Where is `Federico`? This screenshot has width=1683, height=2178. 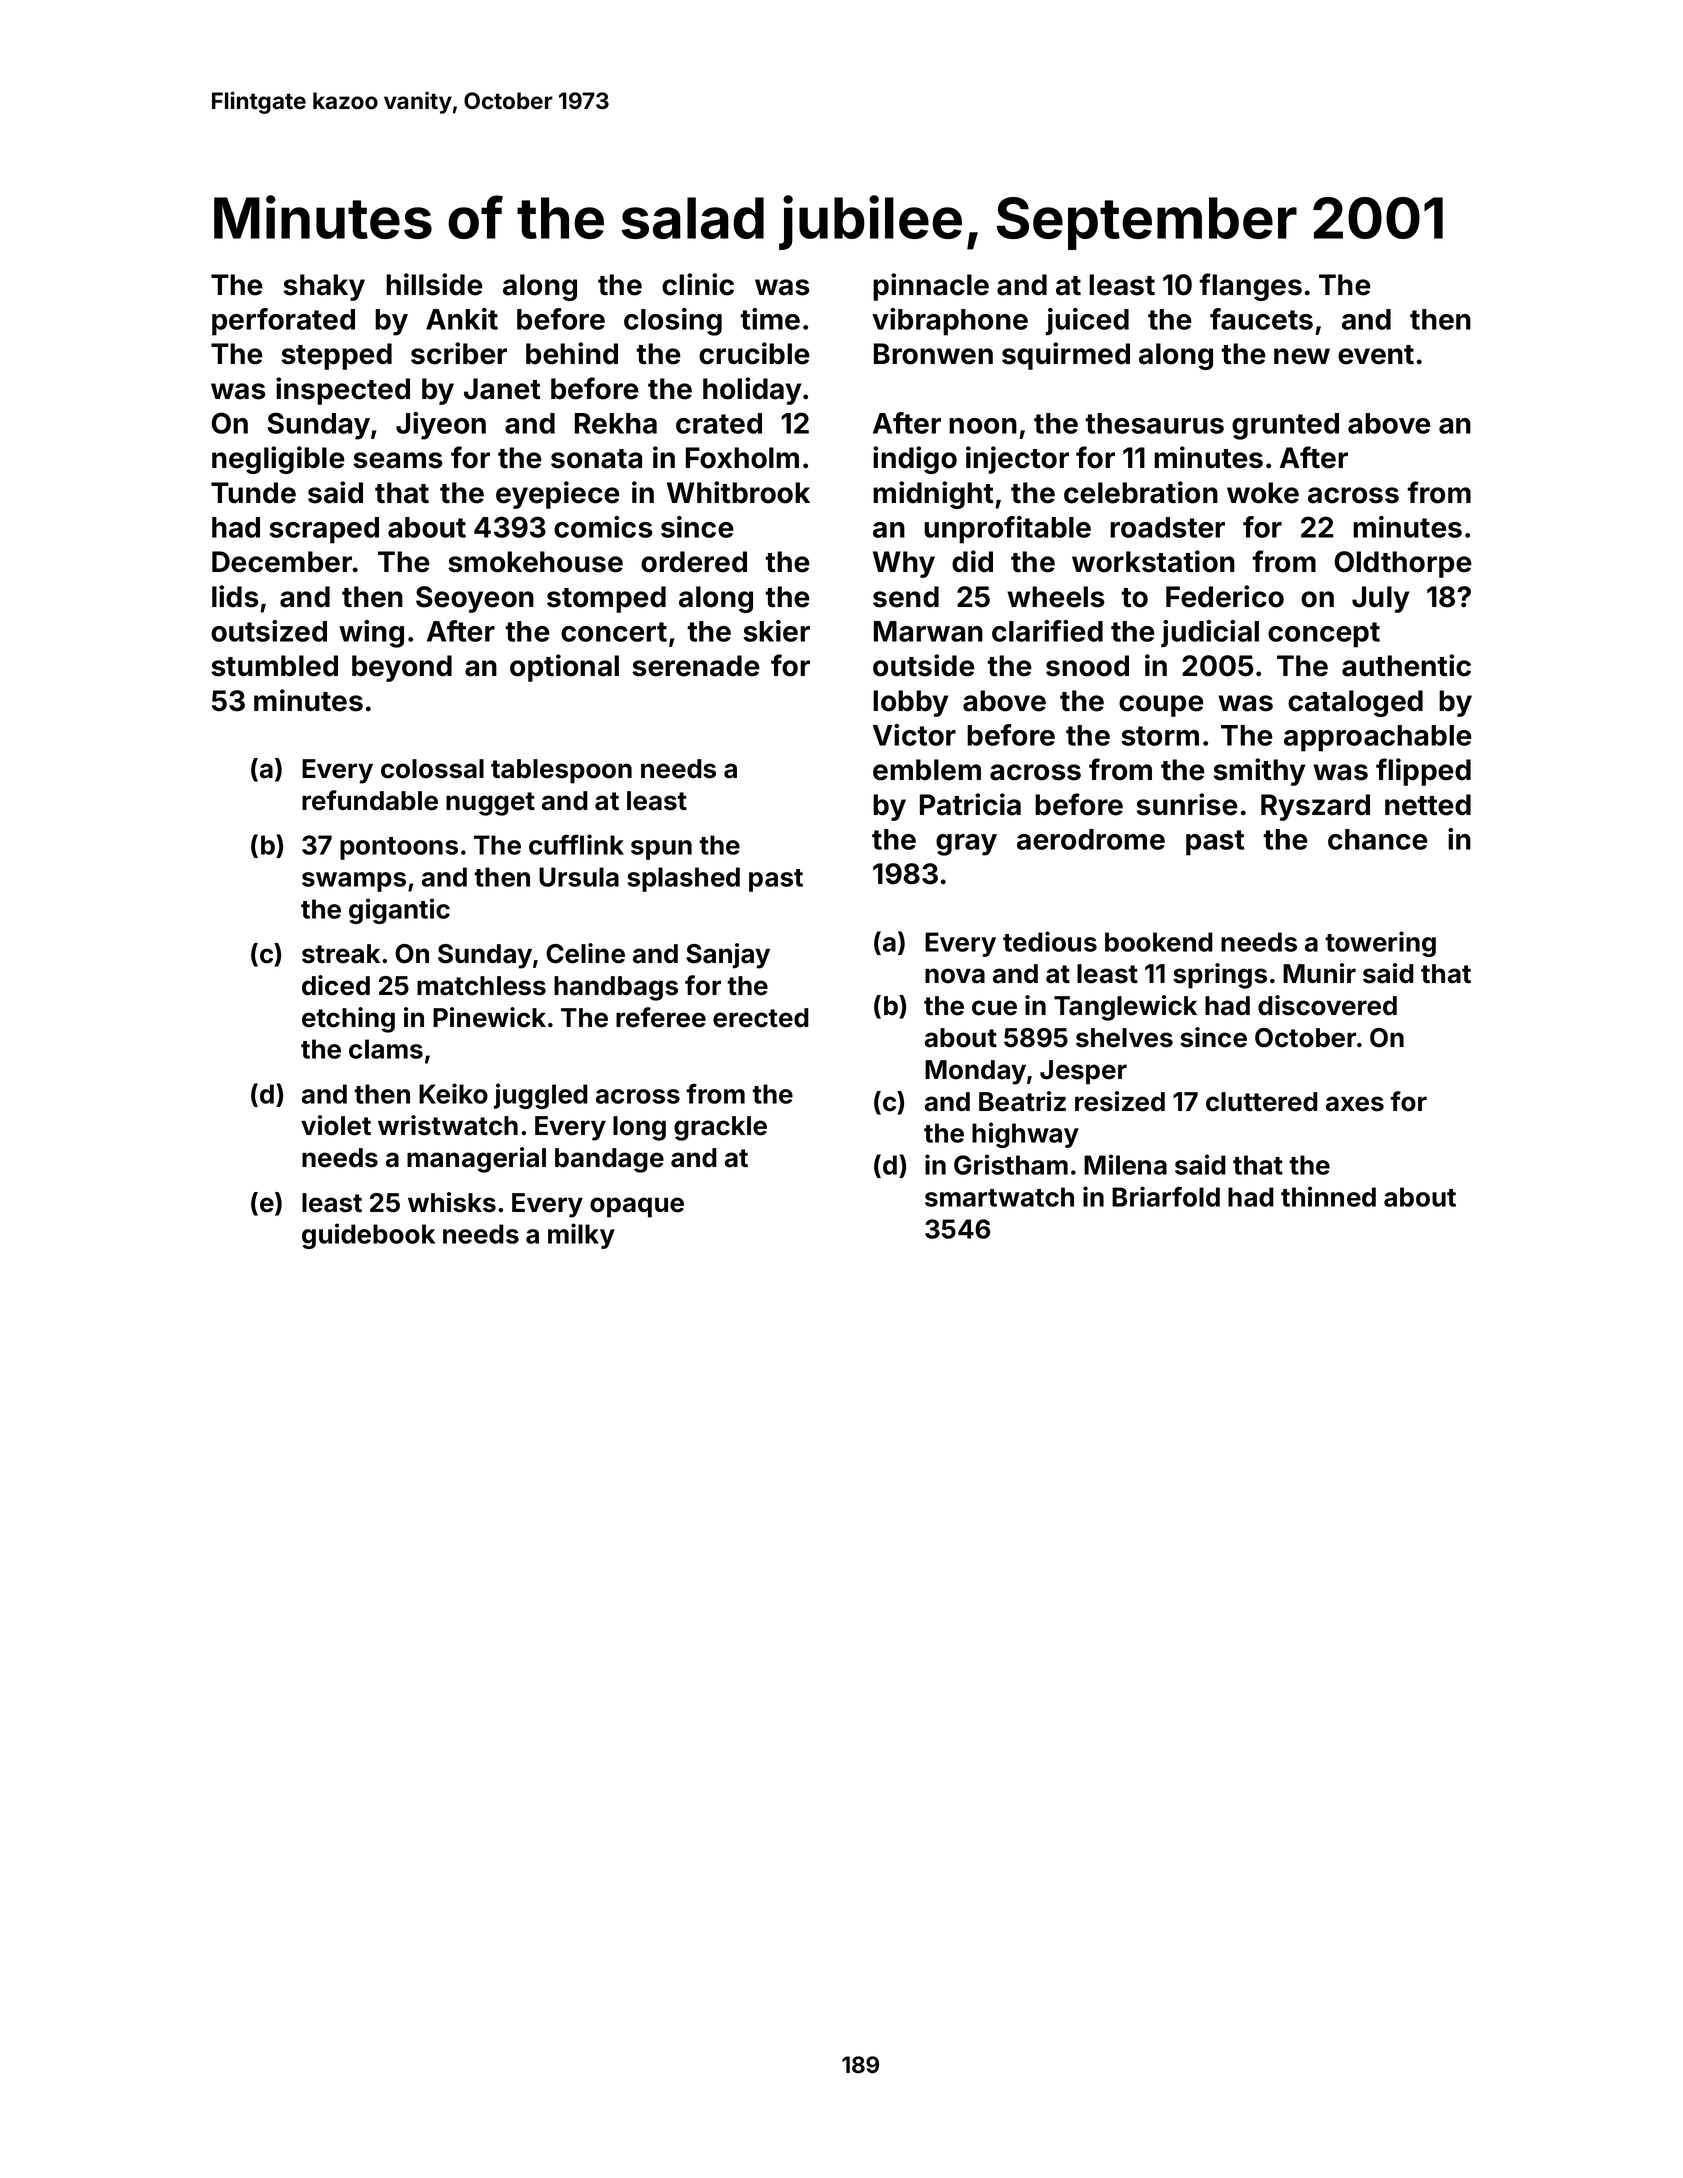
Federico is located at coordinates (1225, 596).
